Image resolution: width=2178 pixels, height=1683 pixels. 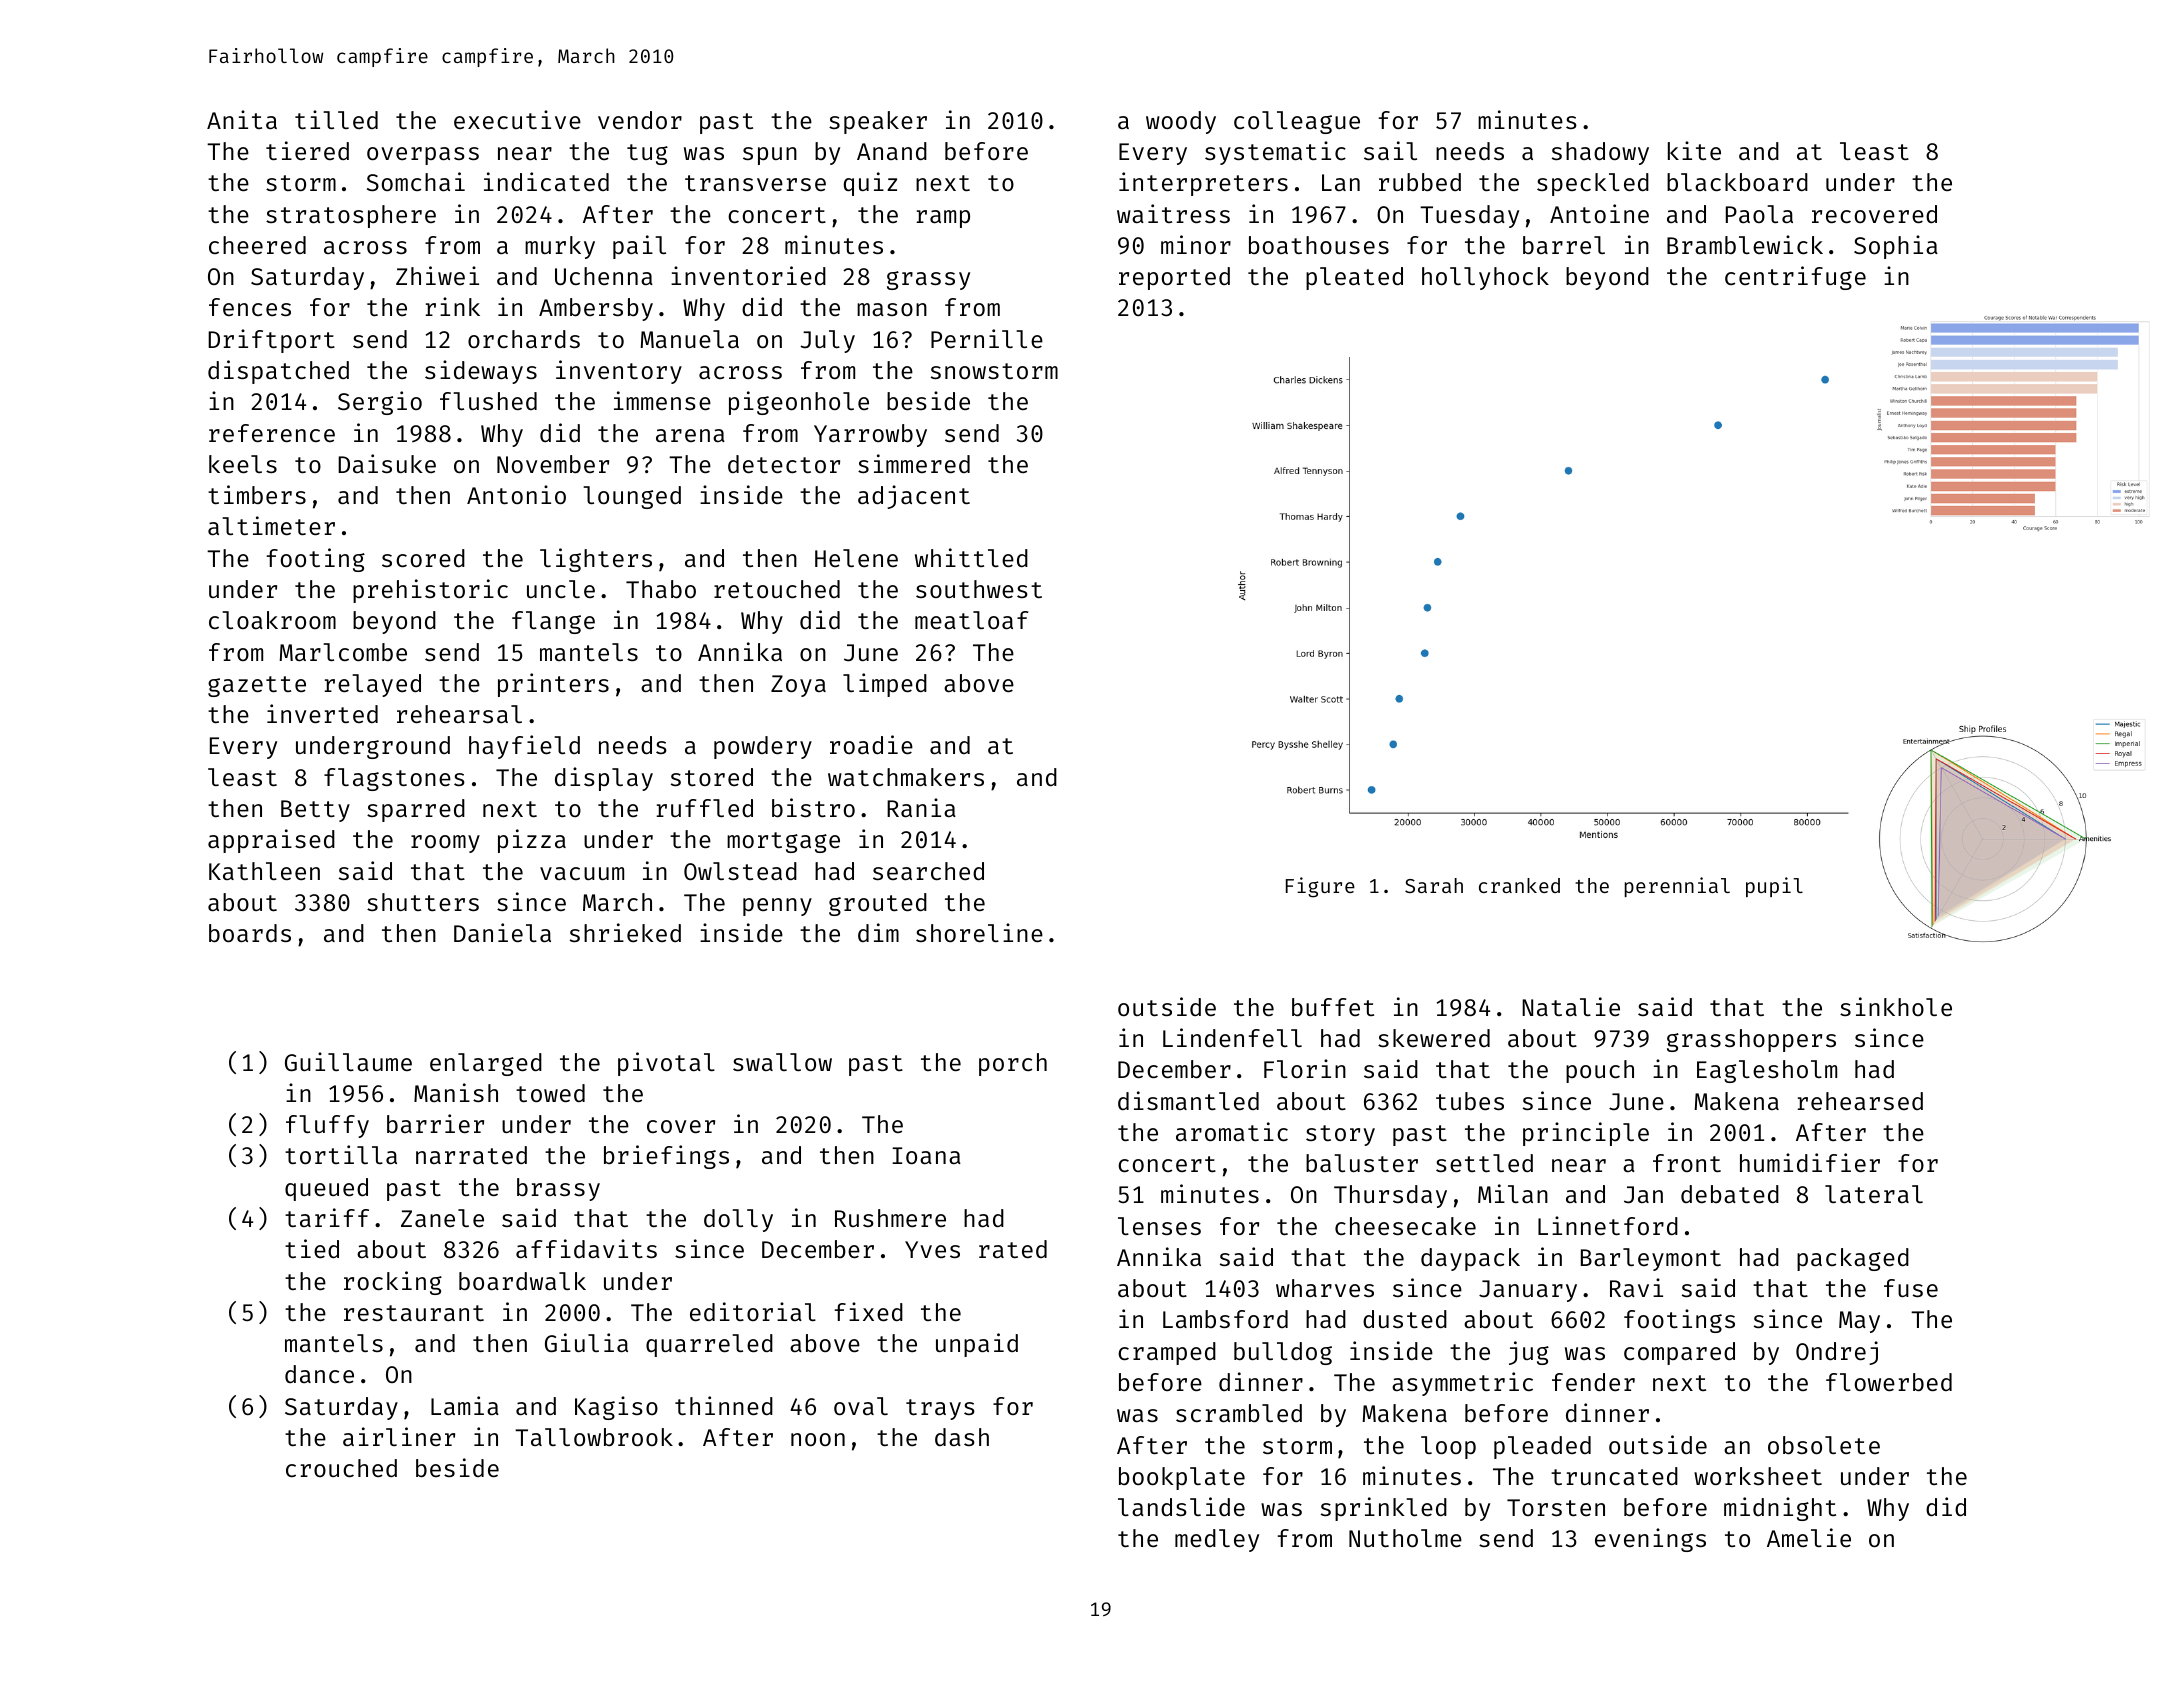 What do you see at coordinates (1774, 887) in the image?
I see `pupil` at bounding box center [1774, 887].
